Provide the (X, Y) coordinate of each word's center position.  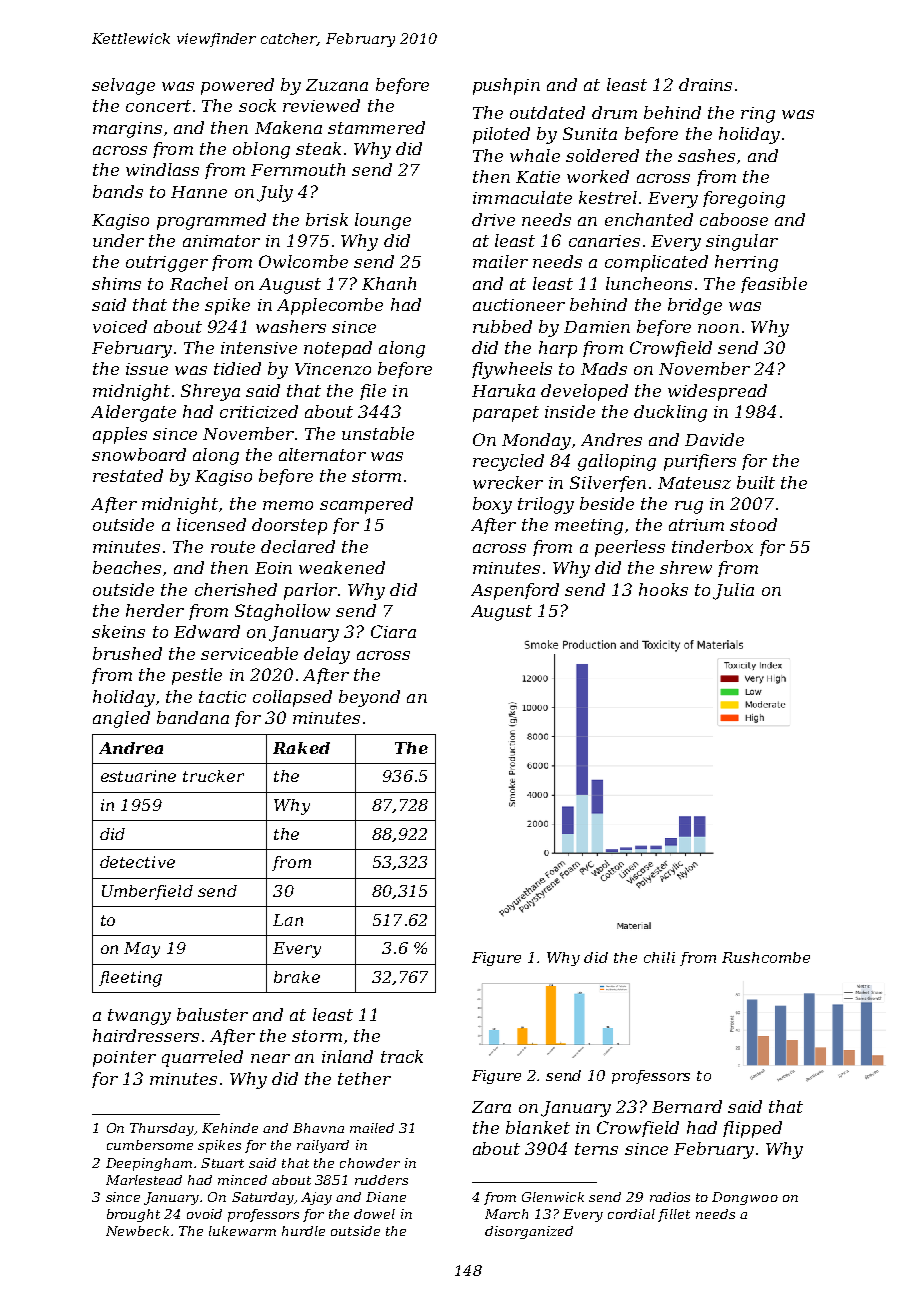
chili (659, 957)
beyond (369, 698)
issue (147, 369)
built (756, 482)
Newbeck (137, 1231)
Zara (491, 1107)
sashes (706, 155)
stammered (376, 127)
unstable (378, 433)
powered (237, 86)
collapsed (292, 698)
